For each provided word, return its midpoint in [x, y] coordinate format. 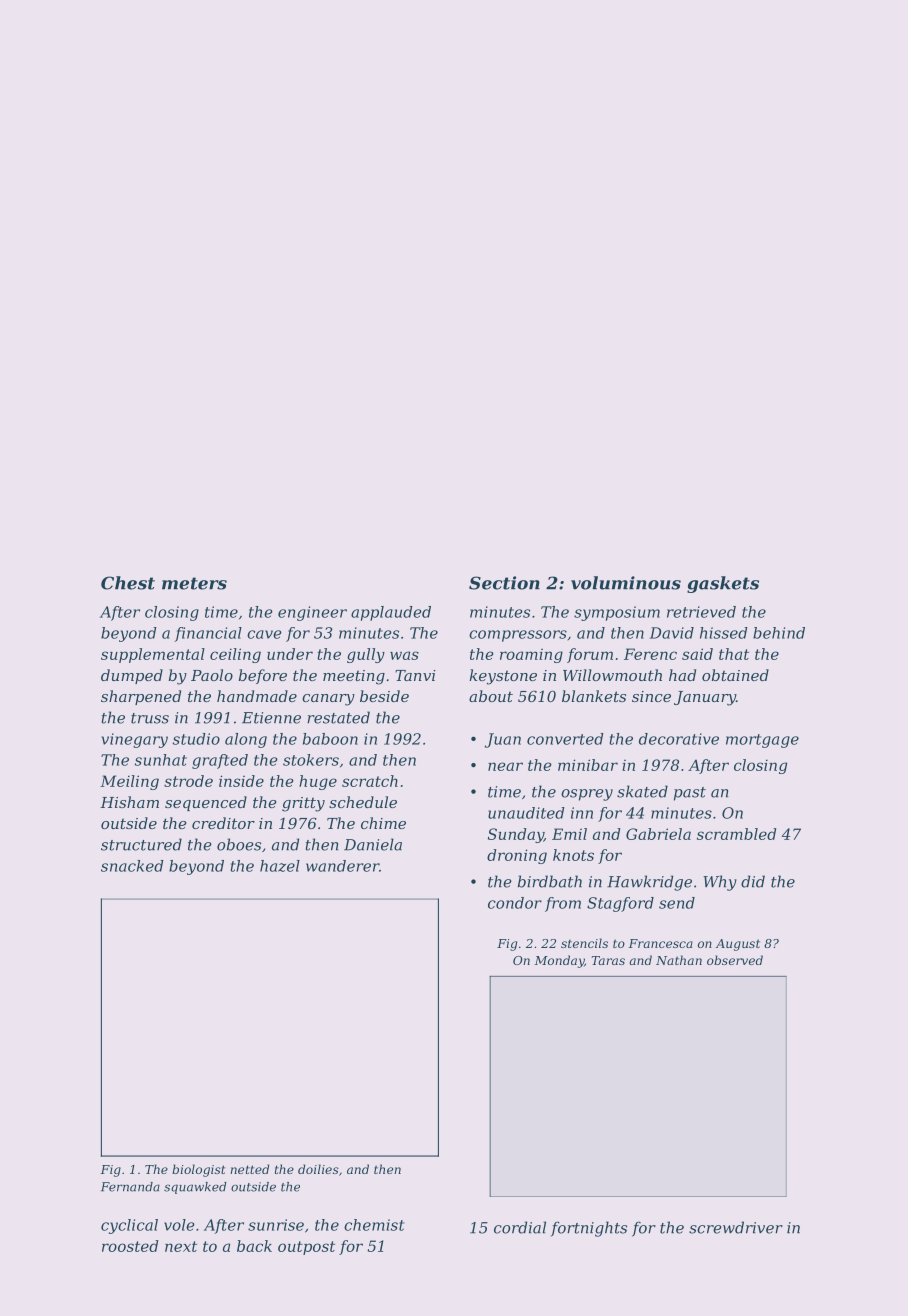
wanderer [342, 866]
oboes [239, 844]
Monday [559, 961]
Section [504, 583]
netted [249, 1169]
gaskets [723, 584]
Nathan [679, 960]
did [753, 881]
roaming [531, 655]
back [254, 1246]
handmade [257, 696]
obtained [735, 675]
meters [194, 583]
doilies [318, 1169]
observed [735, 960]
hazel [280, 866]
